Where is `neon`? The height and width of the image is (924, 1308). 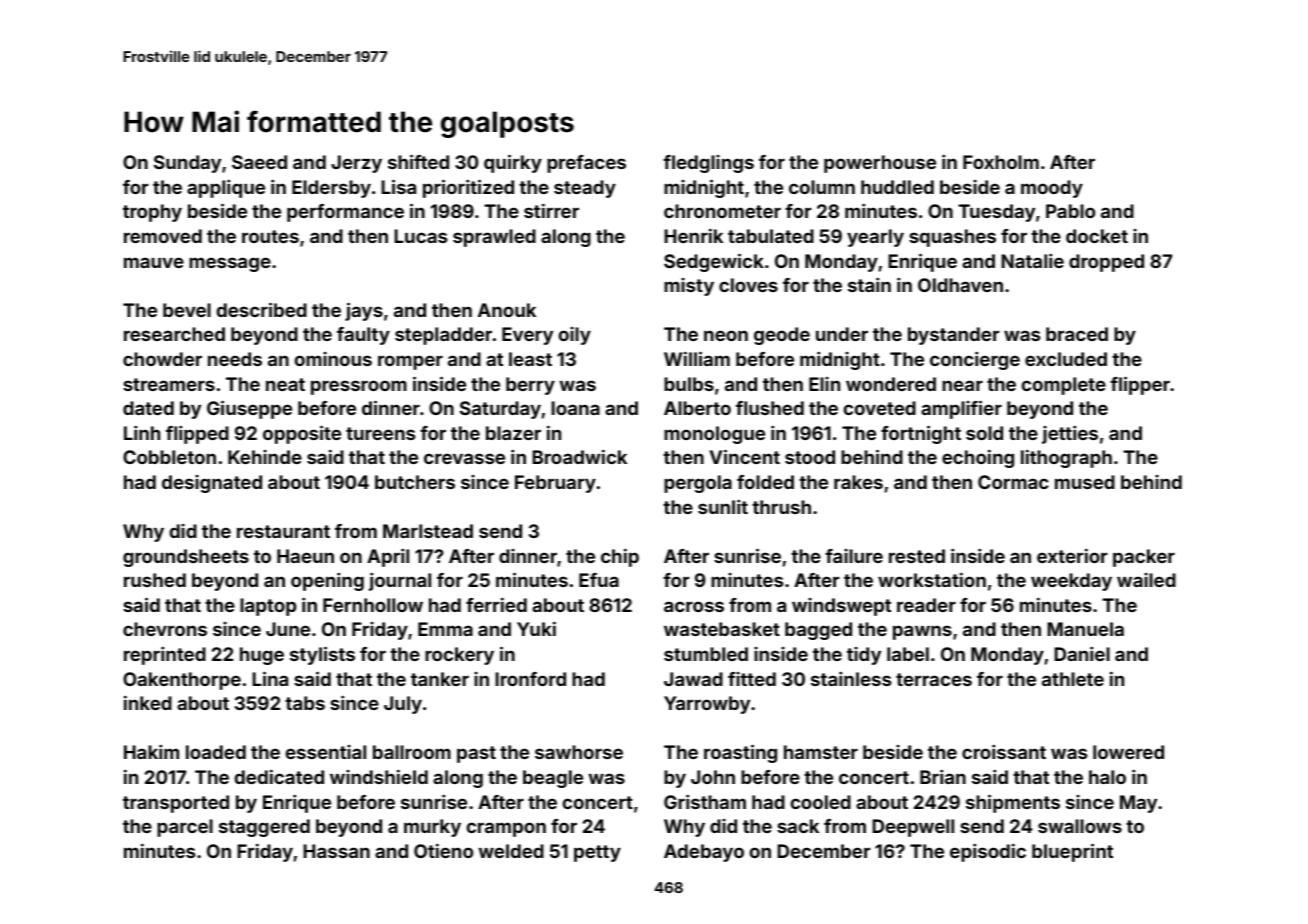 neon is located at coordinates (726, 335).
